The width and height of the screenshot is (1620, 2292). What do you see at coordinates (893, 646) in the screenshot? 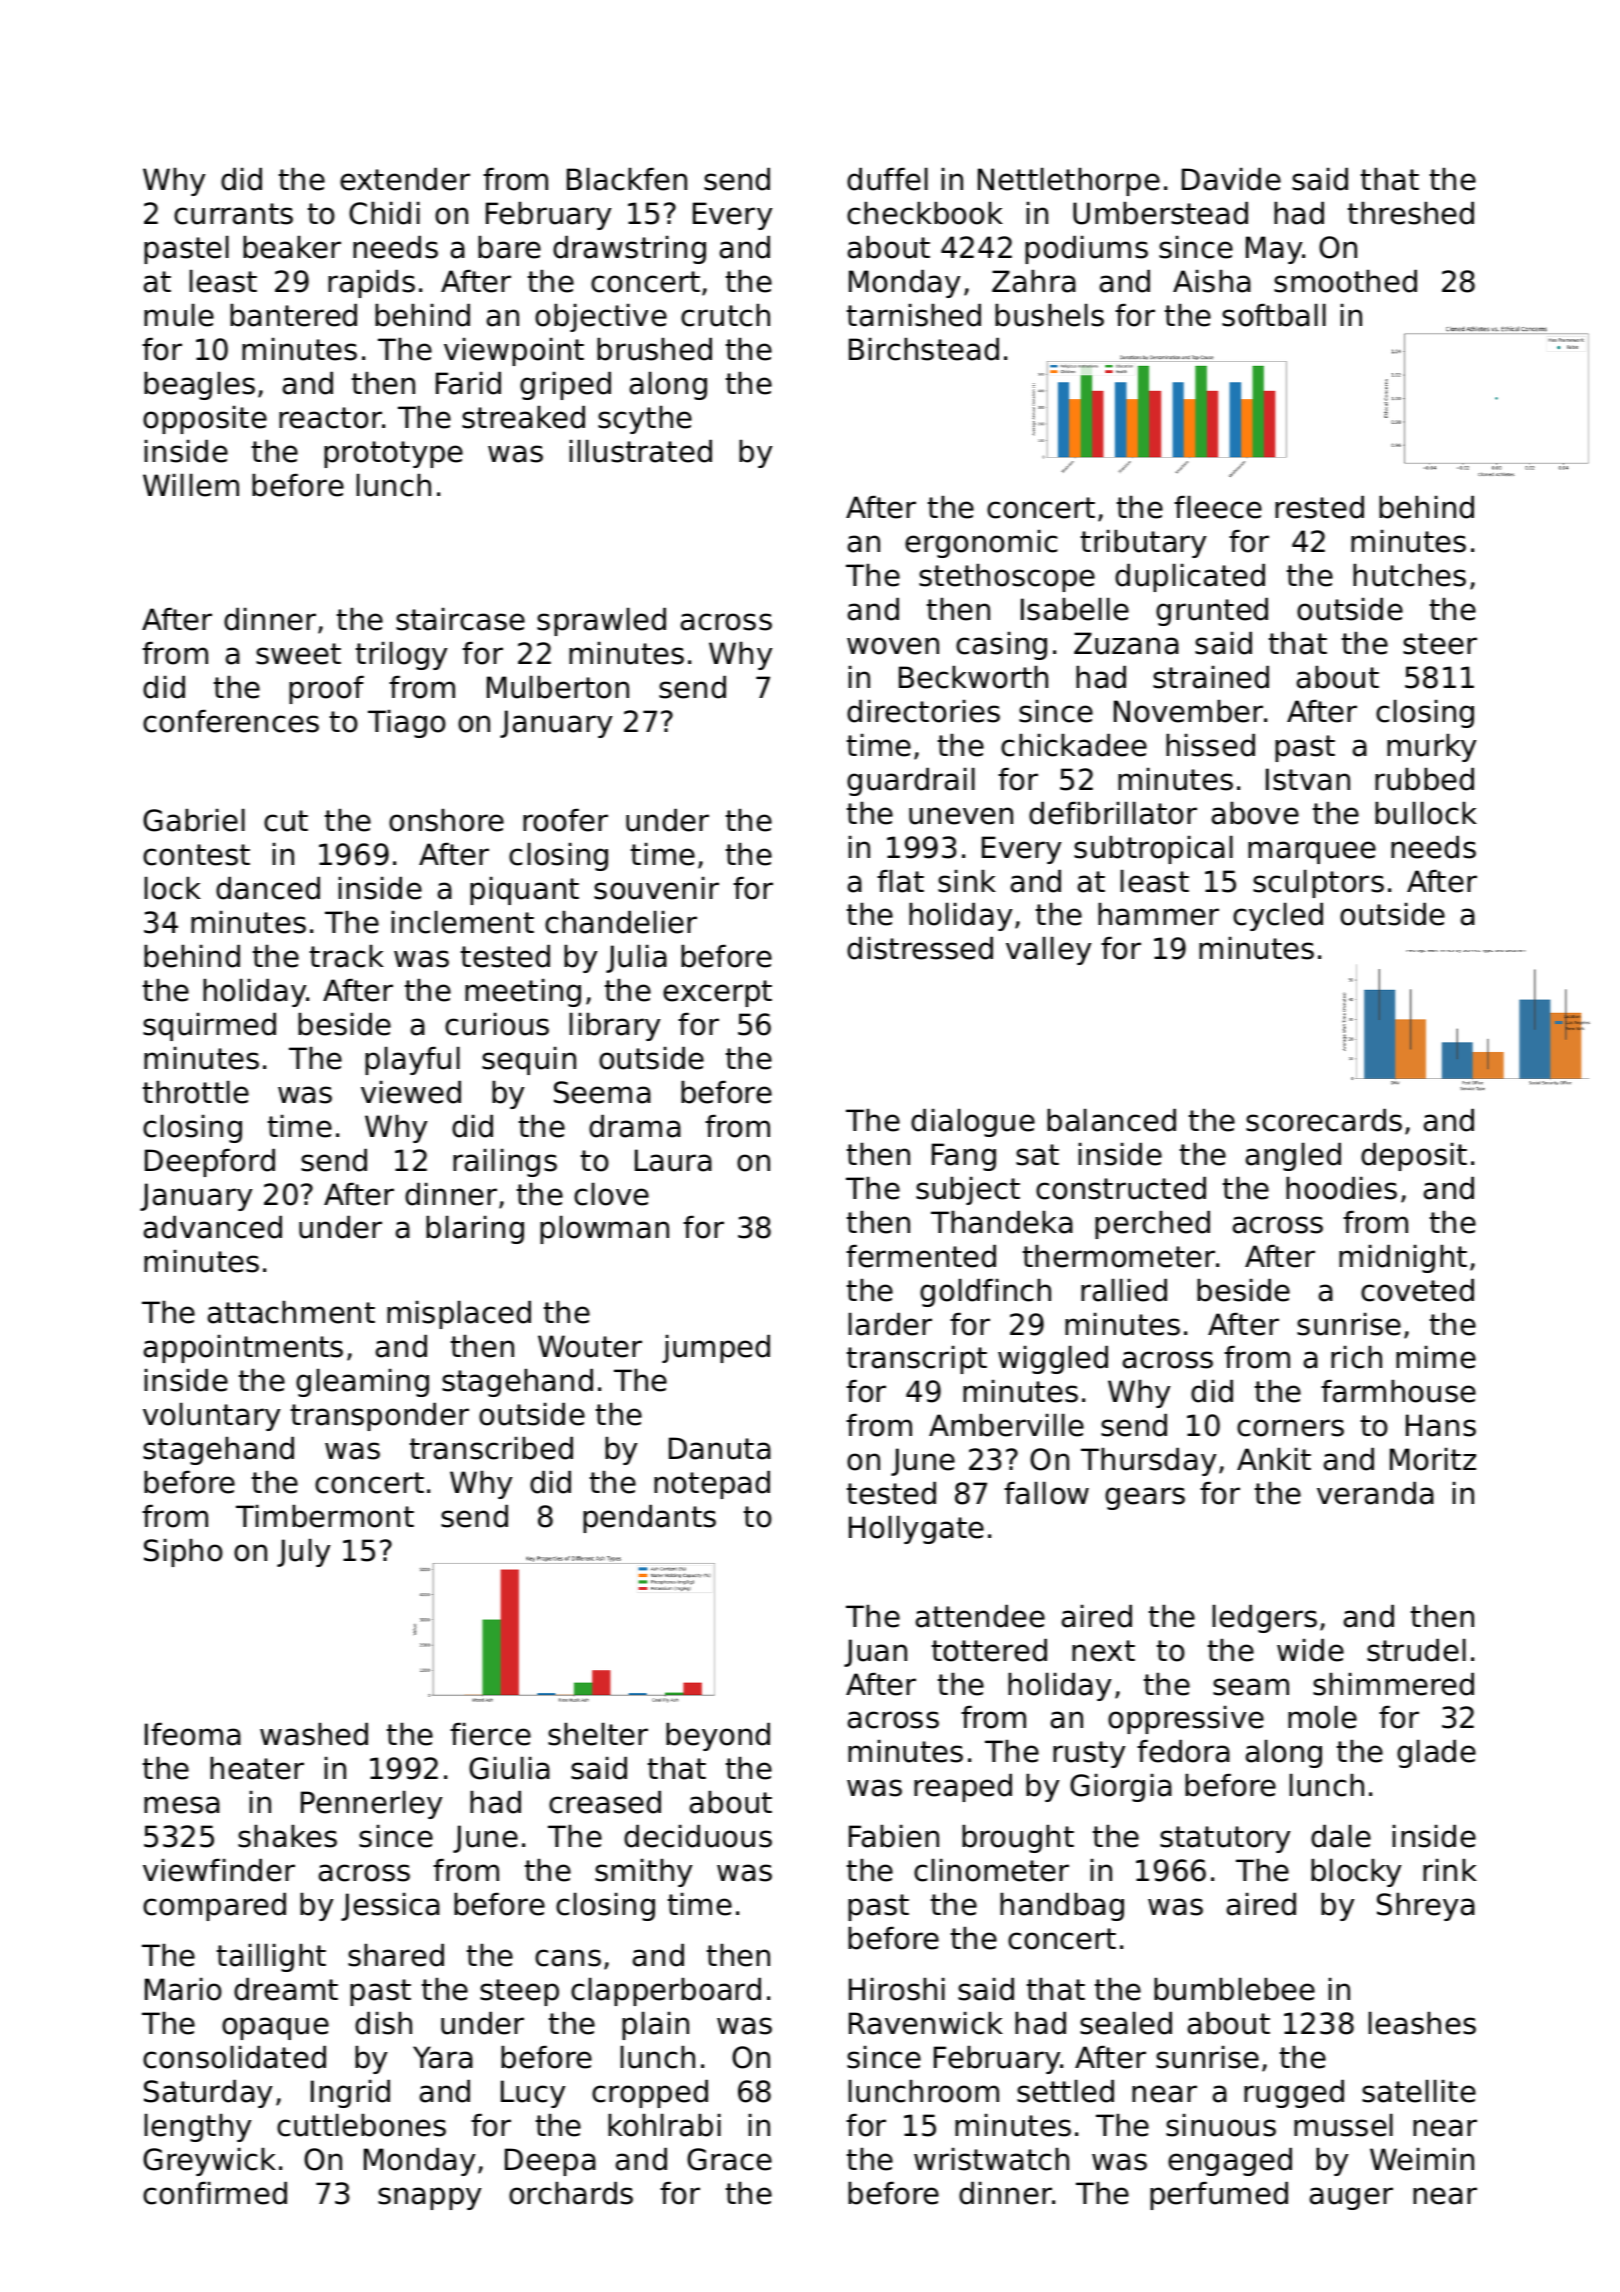
I see `woven` at bounding box center [893, 646].
